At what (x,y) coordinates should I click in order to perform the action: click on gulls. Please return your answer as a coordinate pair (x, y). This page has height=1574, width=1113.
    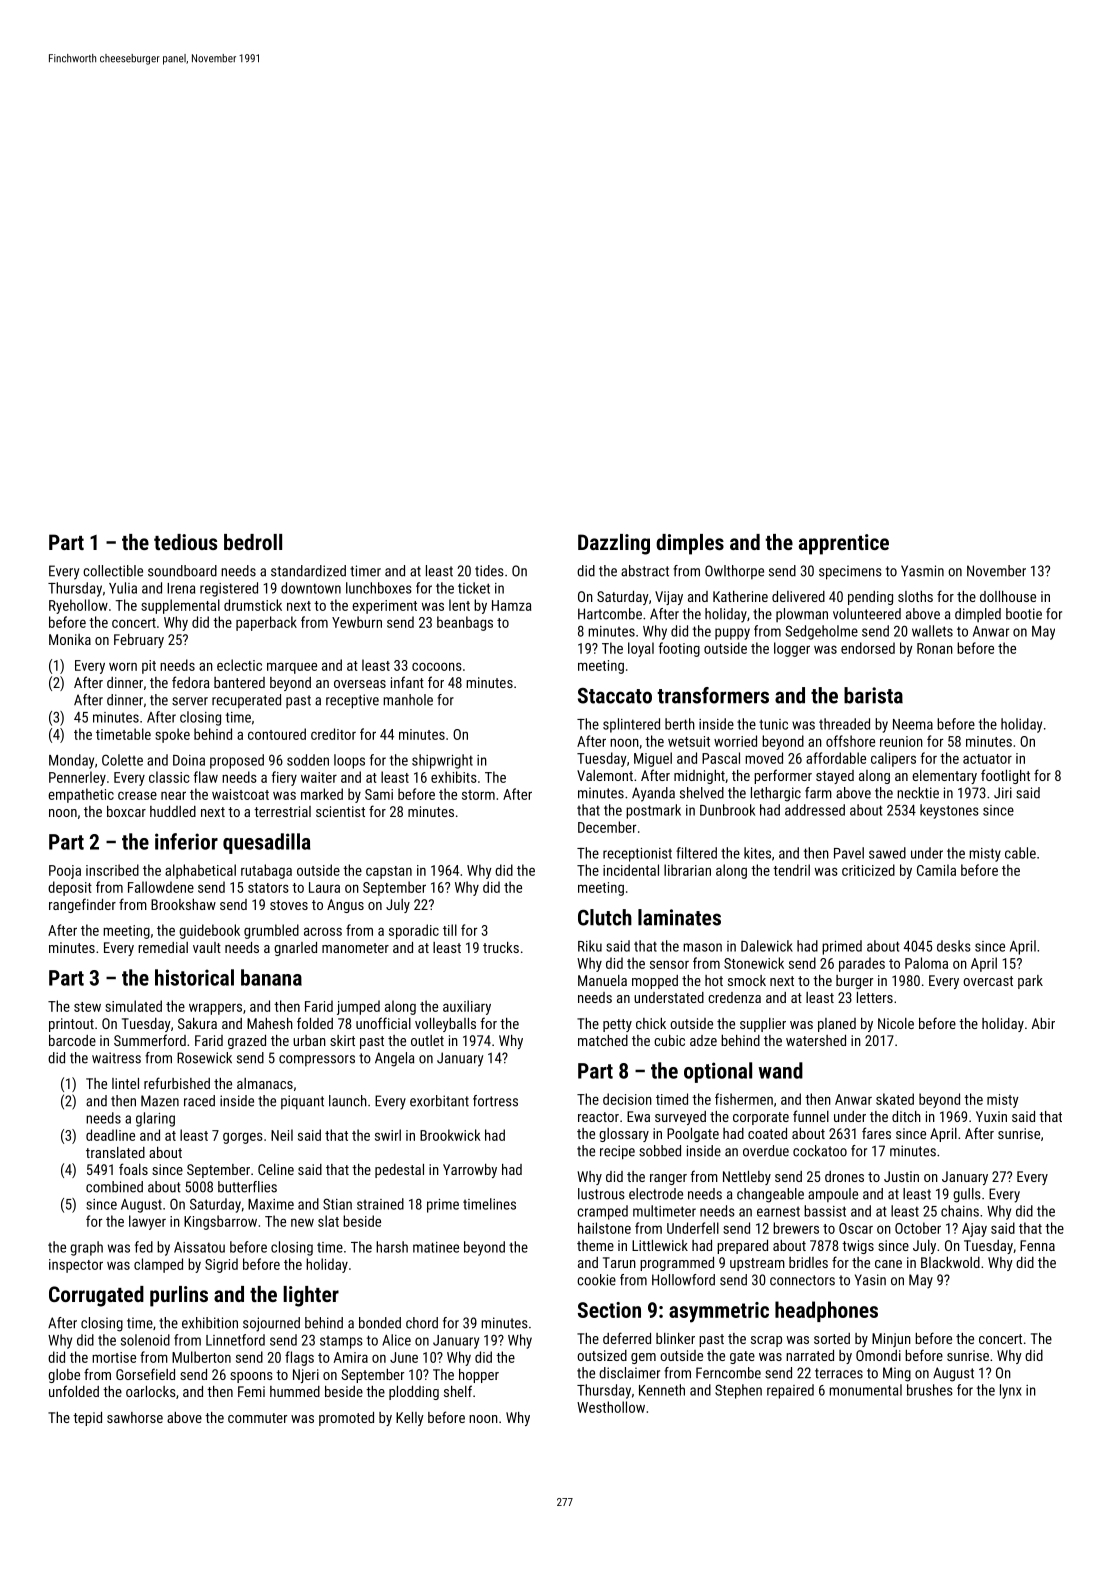
    Looking at the image, I should click on (967, 1195).
